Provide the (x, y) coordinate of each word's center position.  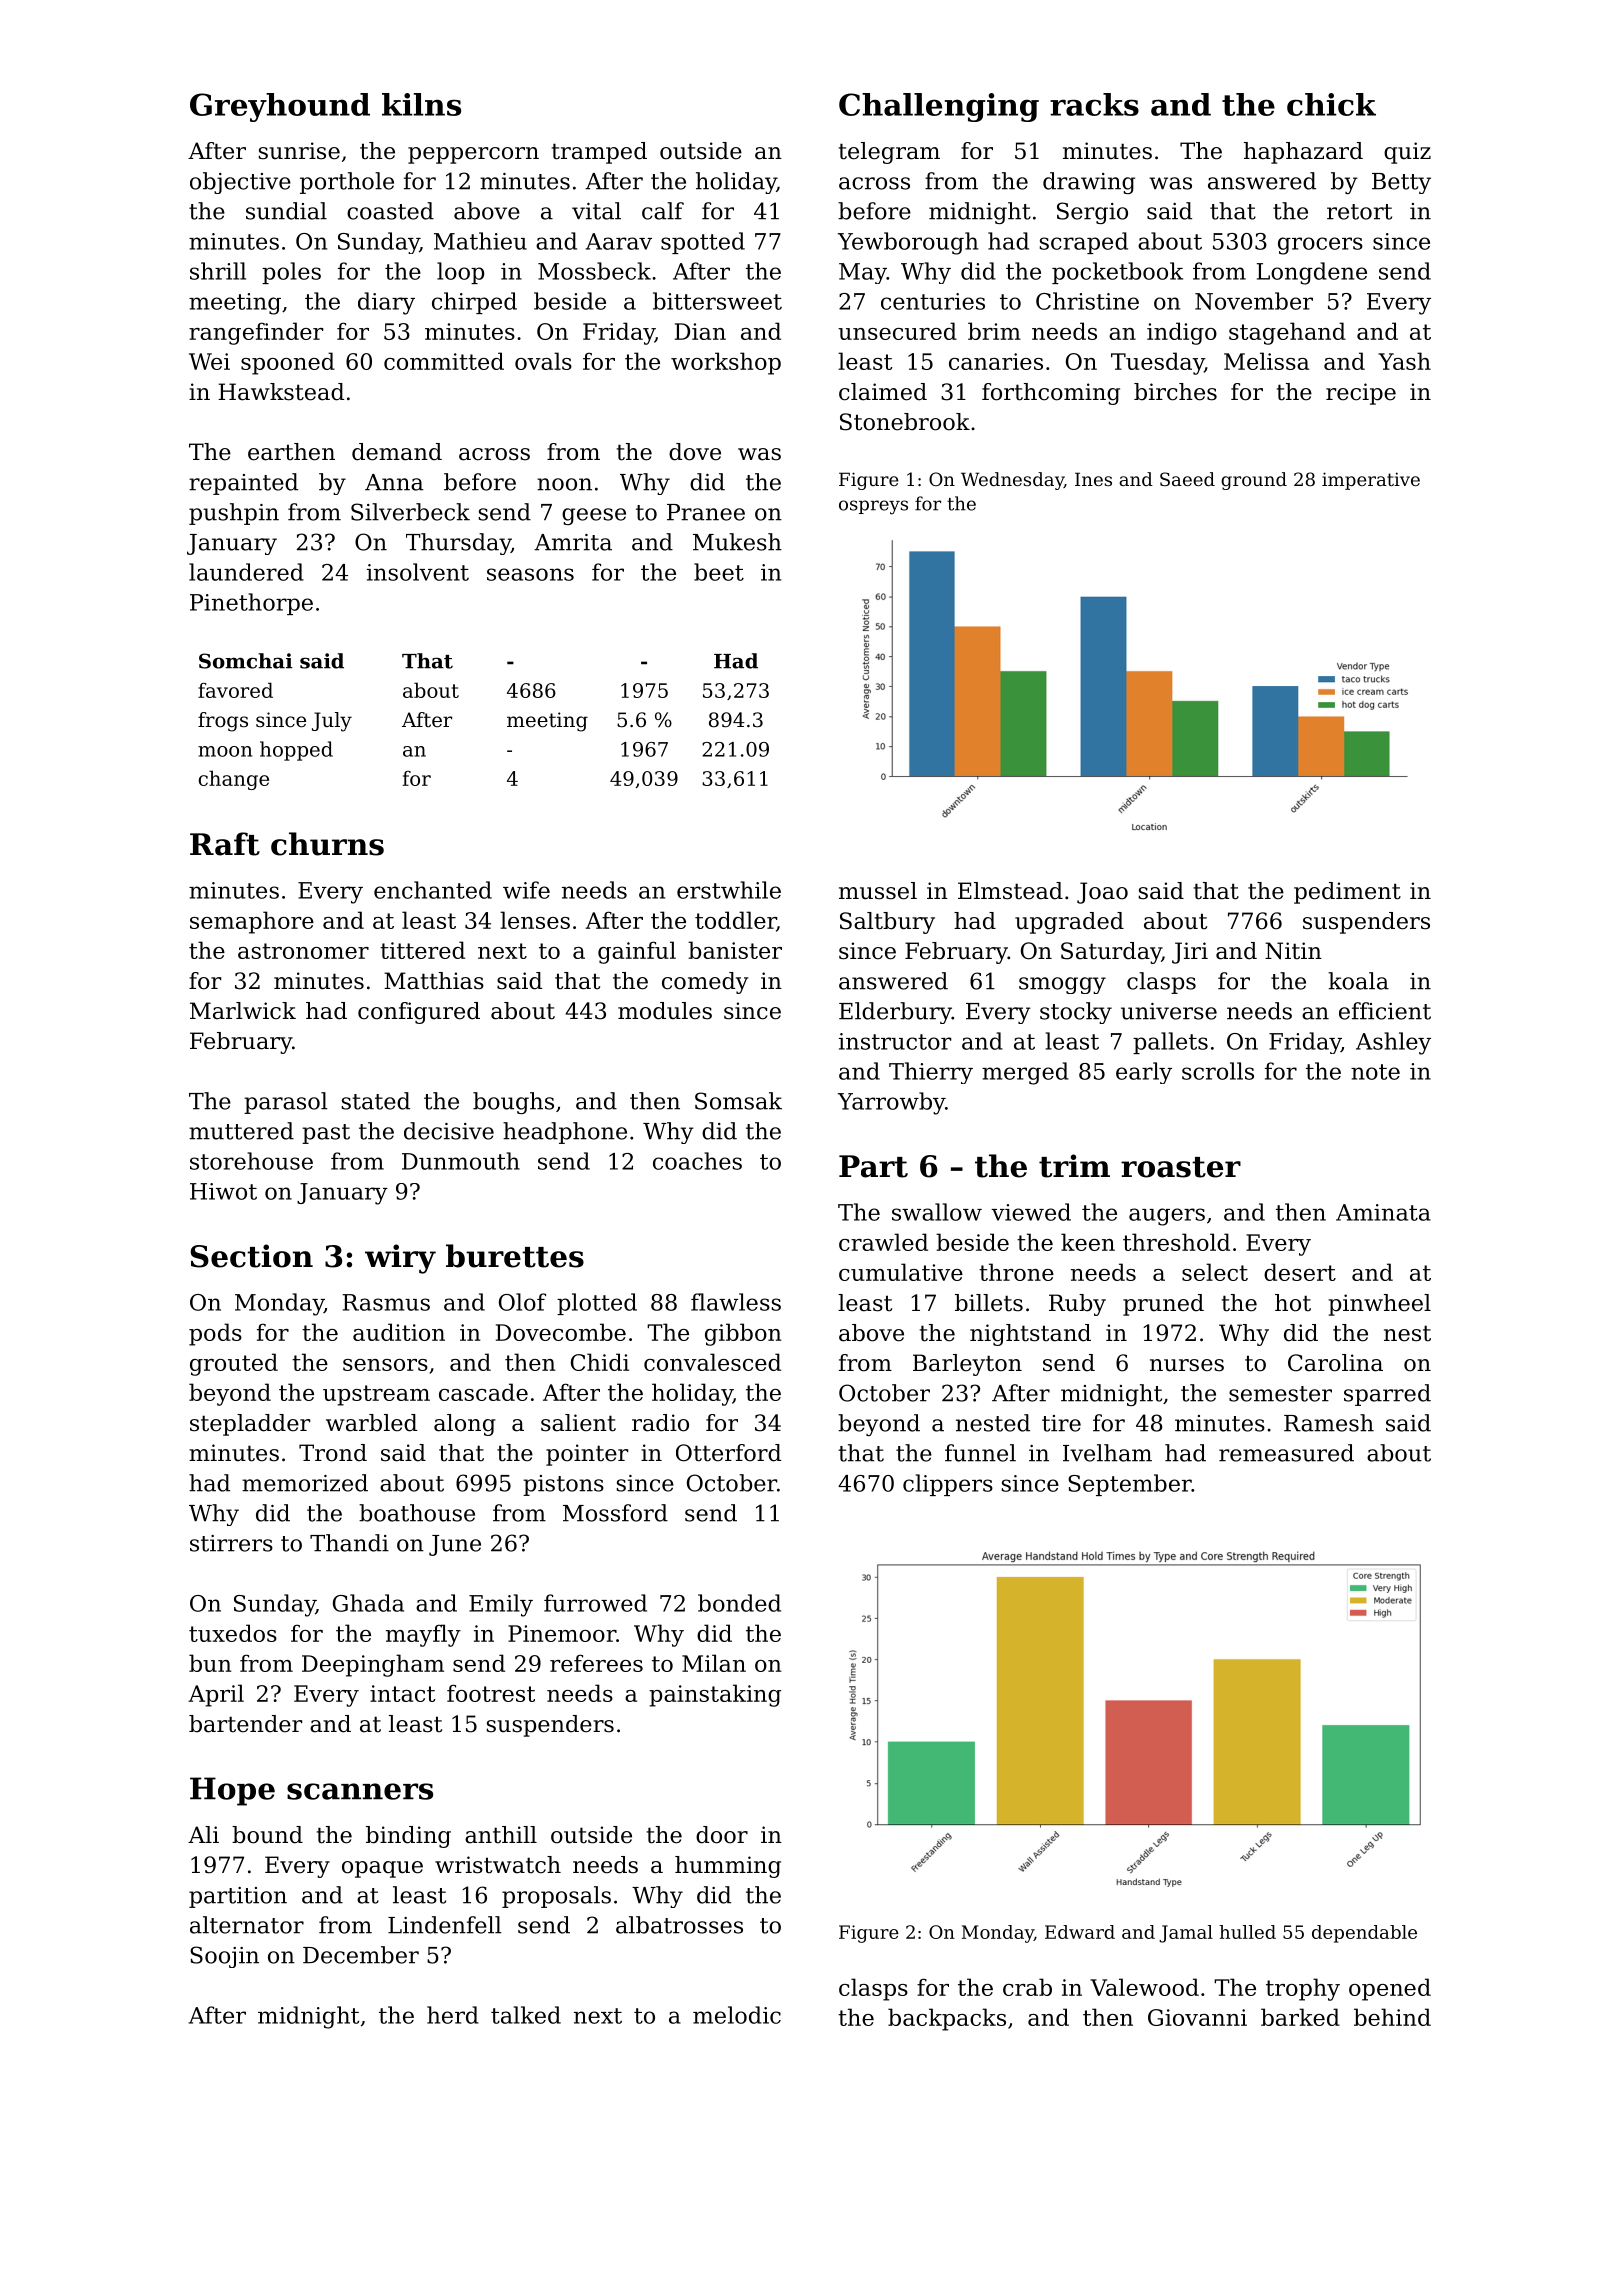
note (1375, 1072)
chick (1331, 104)
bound (267, 1835)
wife (526, 890)
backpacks (947, 2019)
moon (225, 751)
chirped (474, 303)
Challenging (939, 107)
